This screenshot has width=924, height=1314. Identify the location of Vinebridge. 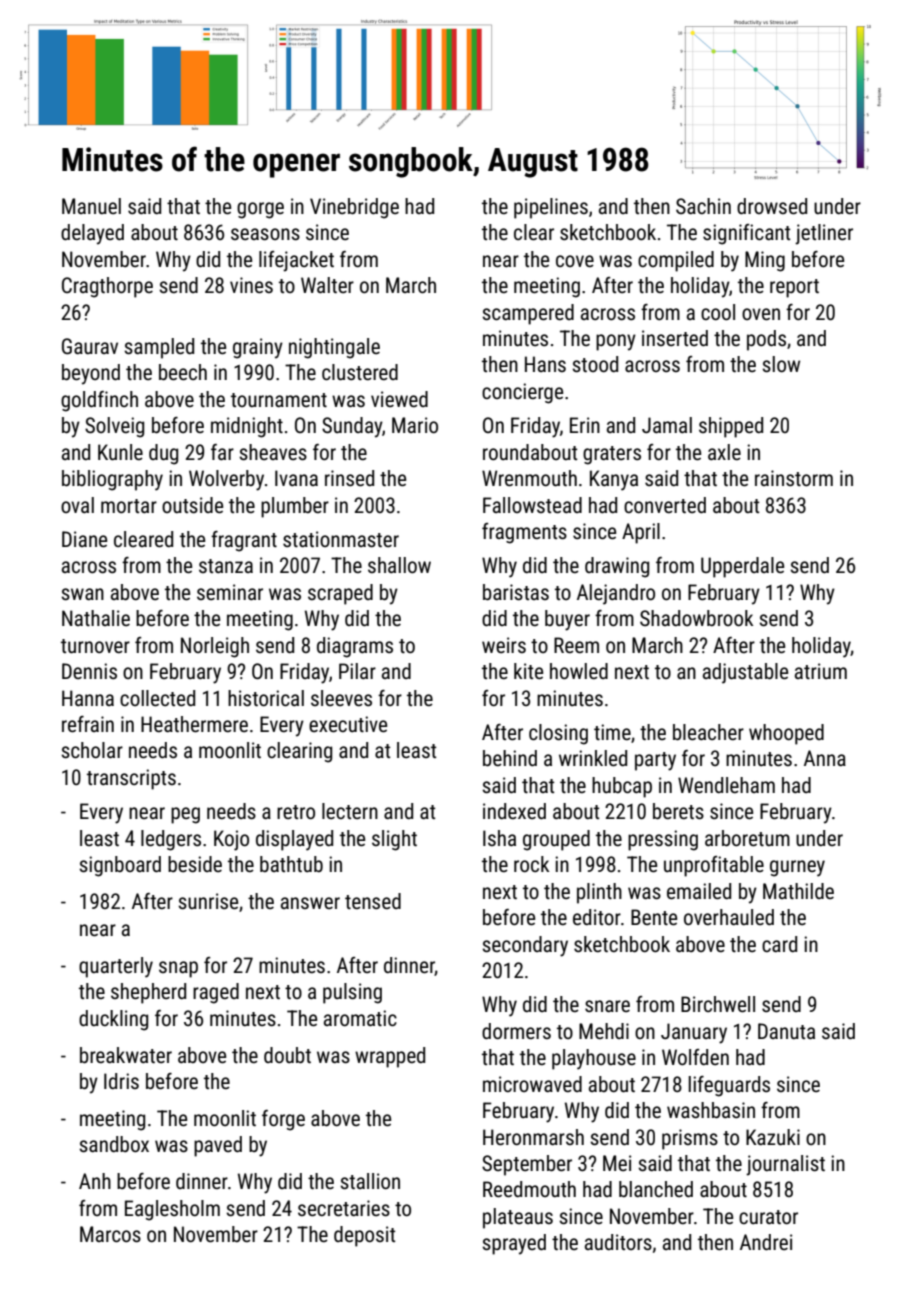
(354, 208).
